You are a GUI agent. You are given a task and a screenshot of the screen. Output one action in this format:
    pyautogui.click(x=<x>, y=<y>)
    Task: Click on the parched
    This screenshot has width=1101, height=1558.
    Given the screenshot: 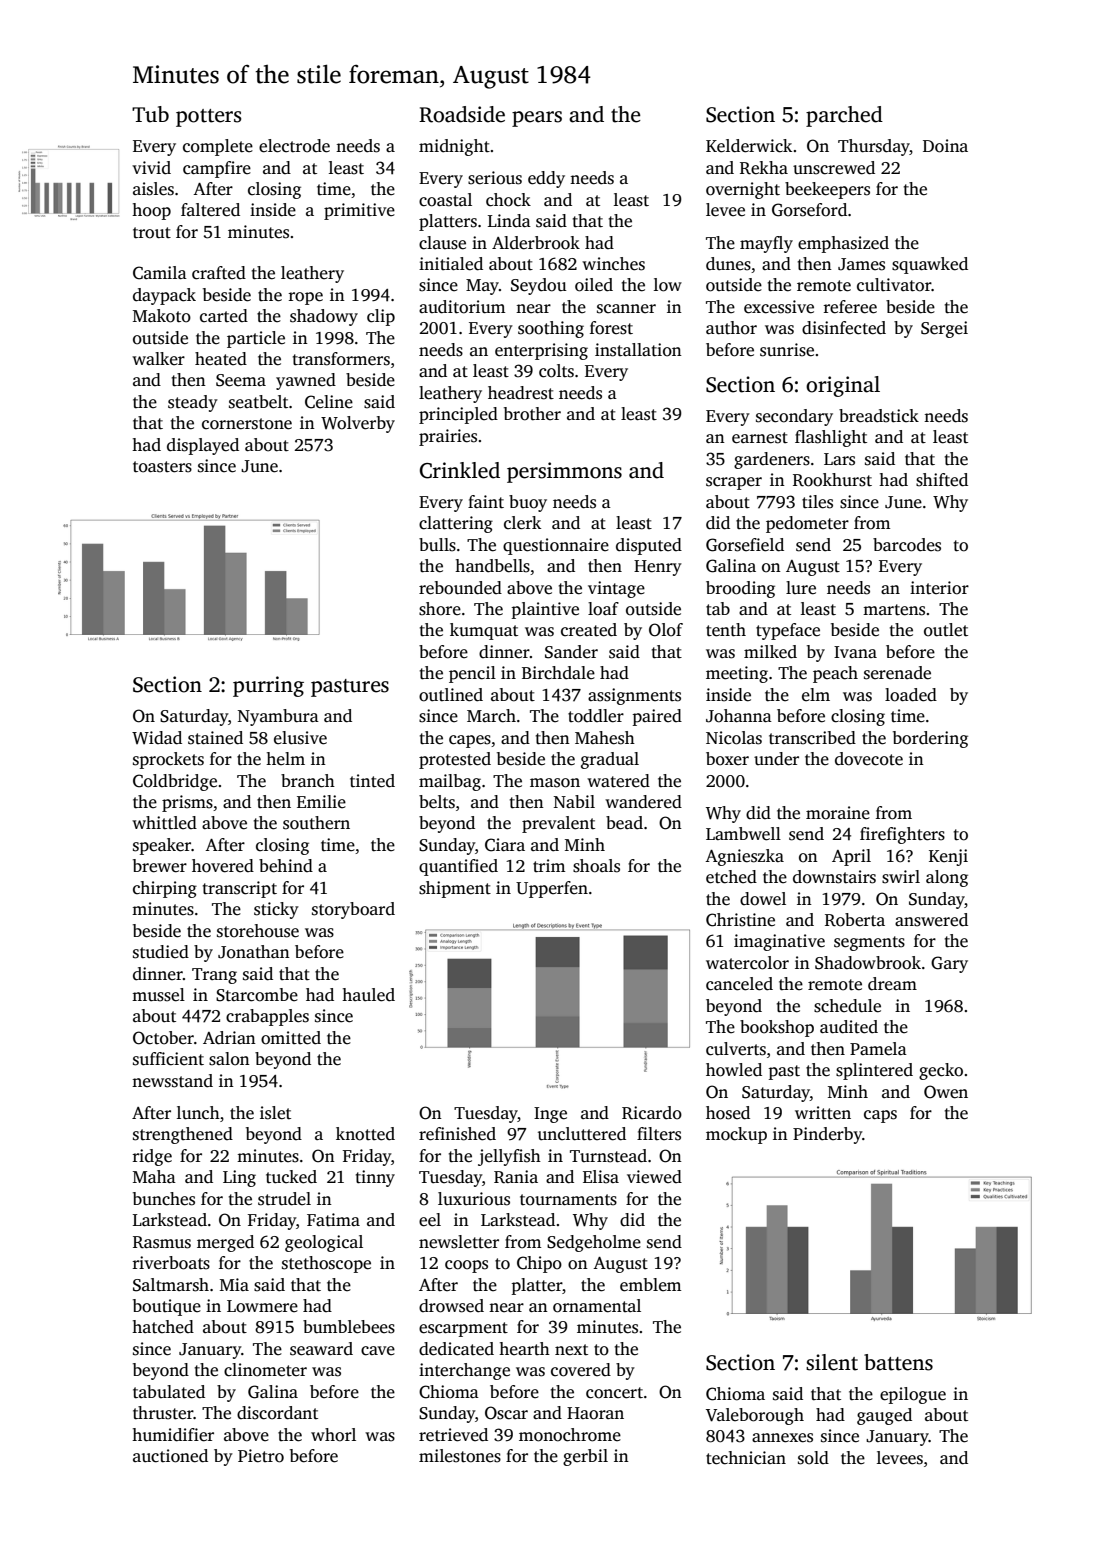 What is the action you would take?
    pyautogui.click(x=844, y=116)
